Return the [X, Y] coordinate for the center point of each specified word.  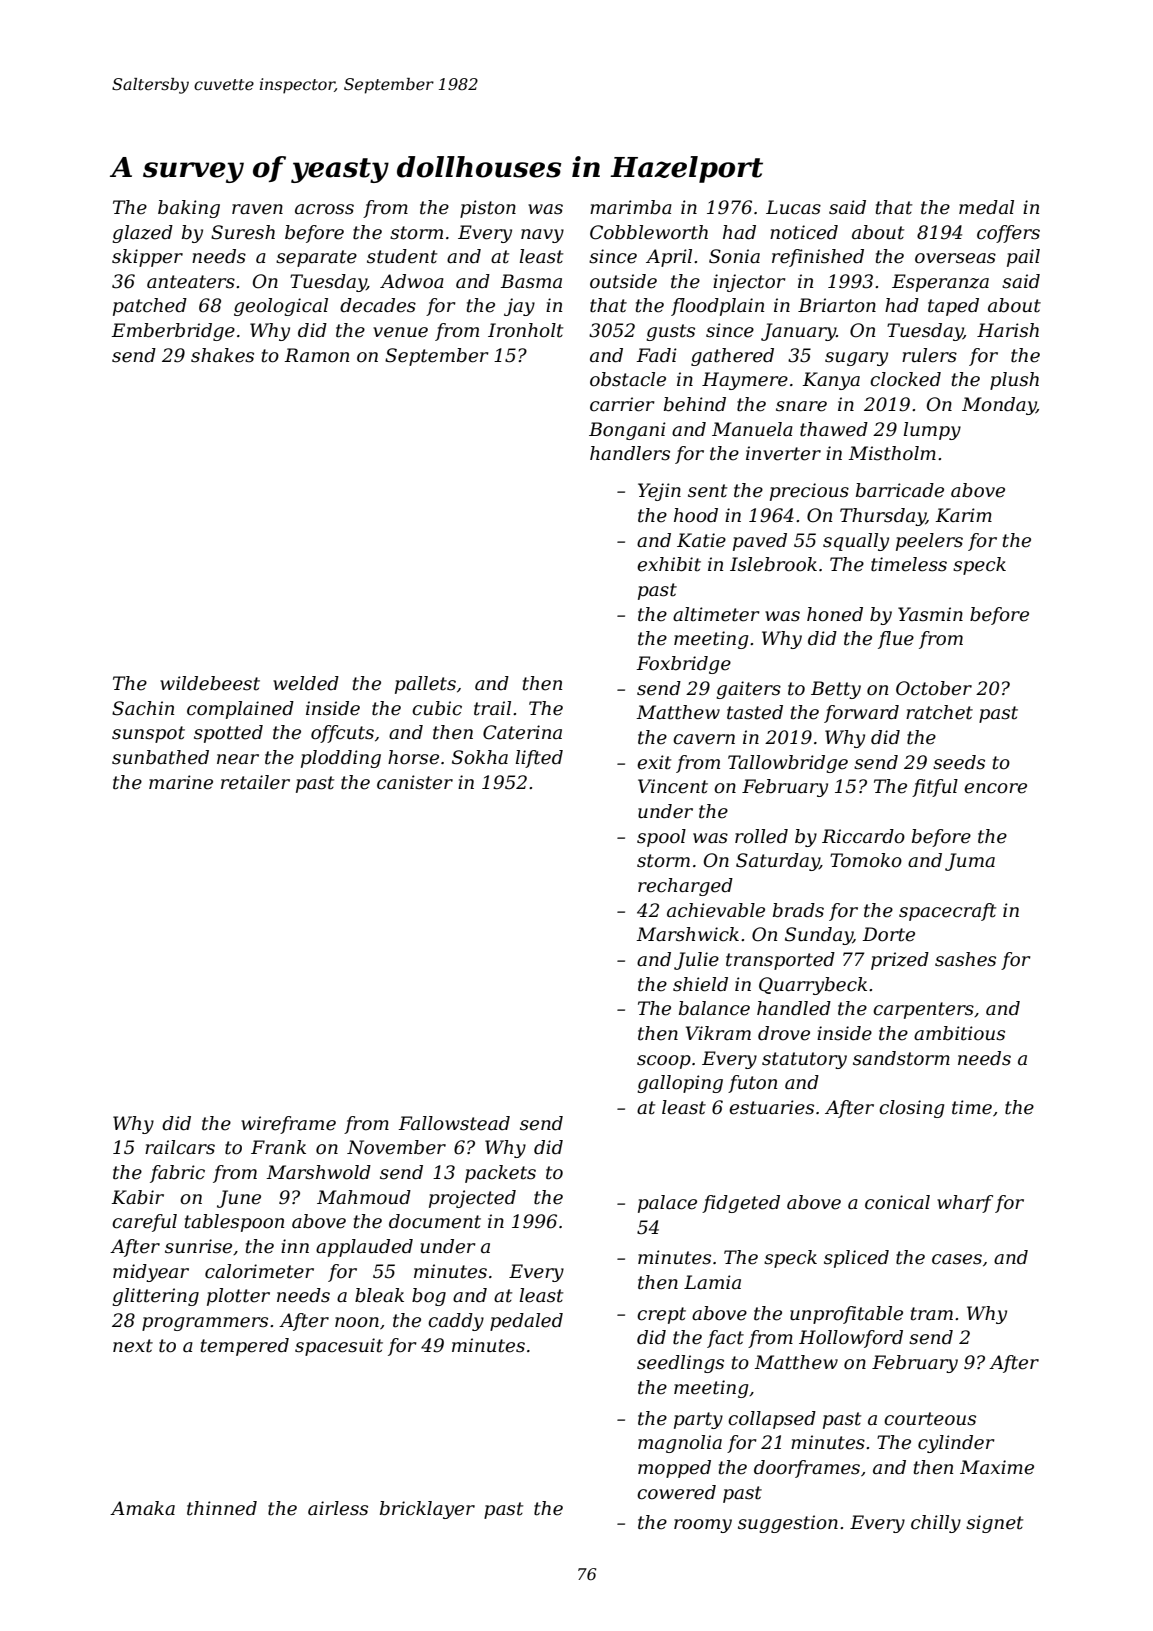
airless [338, 1508]
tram [932, 1313]
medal [986, 207]
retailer [255, 782]
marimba [631, 207]
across [324, 209]
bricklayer [427, 1510]
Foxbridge [683, 665]
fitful [935, 788]
